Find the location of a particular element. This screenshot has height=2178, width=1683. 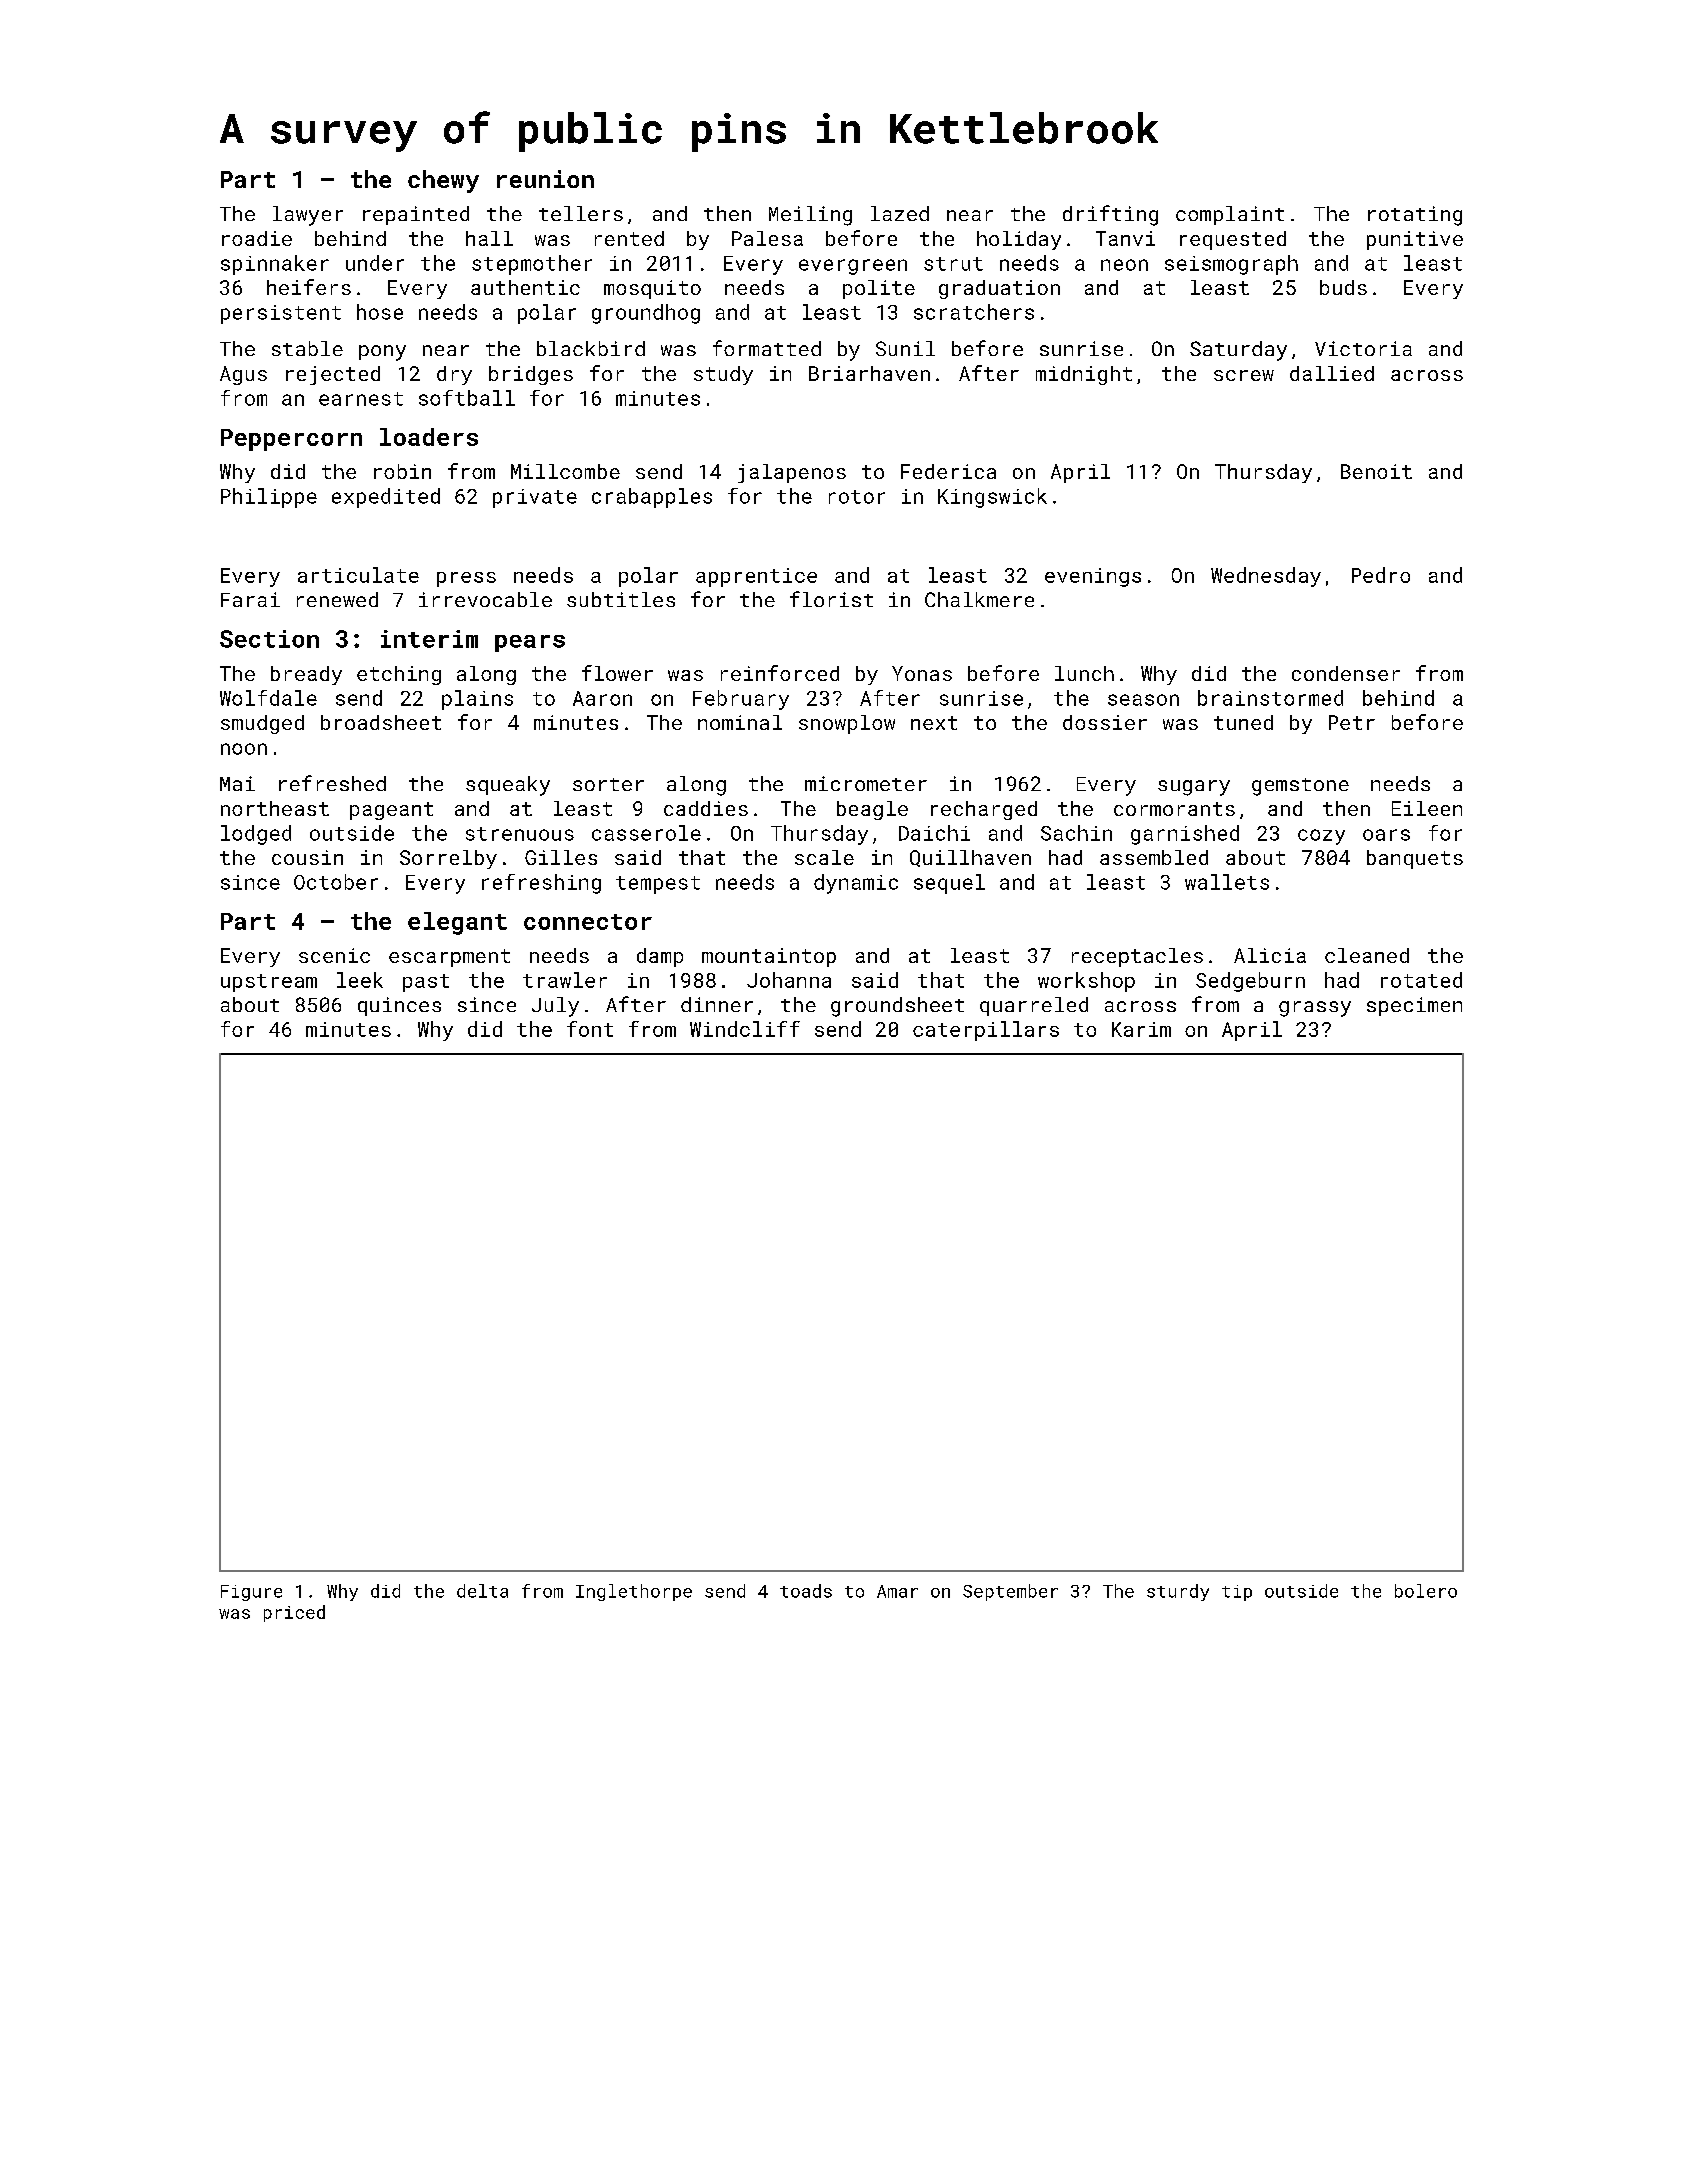

chewy is located at coordinates (443, 181).
